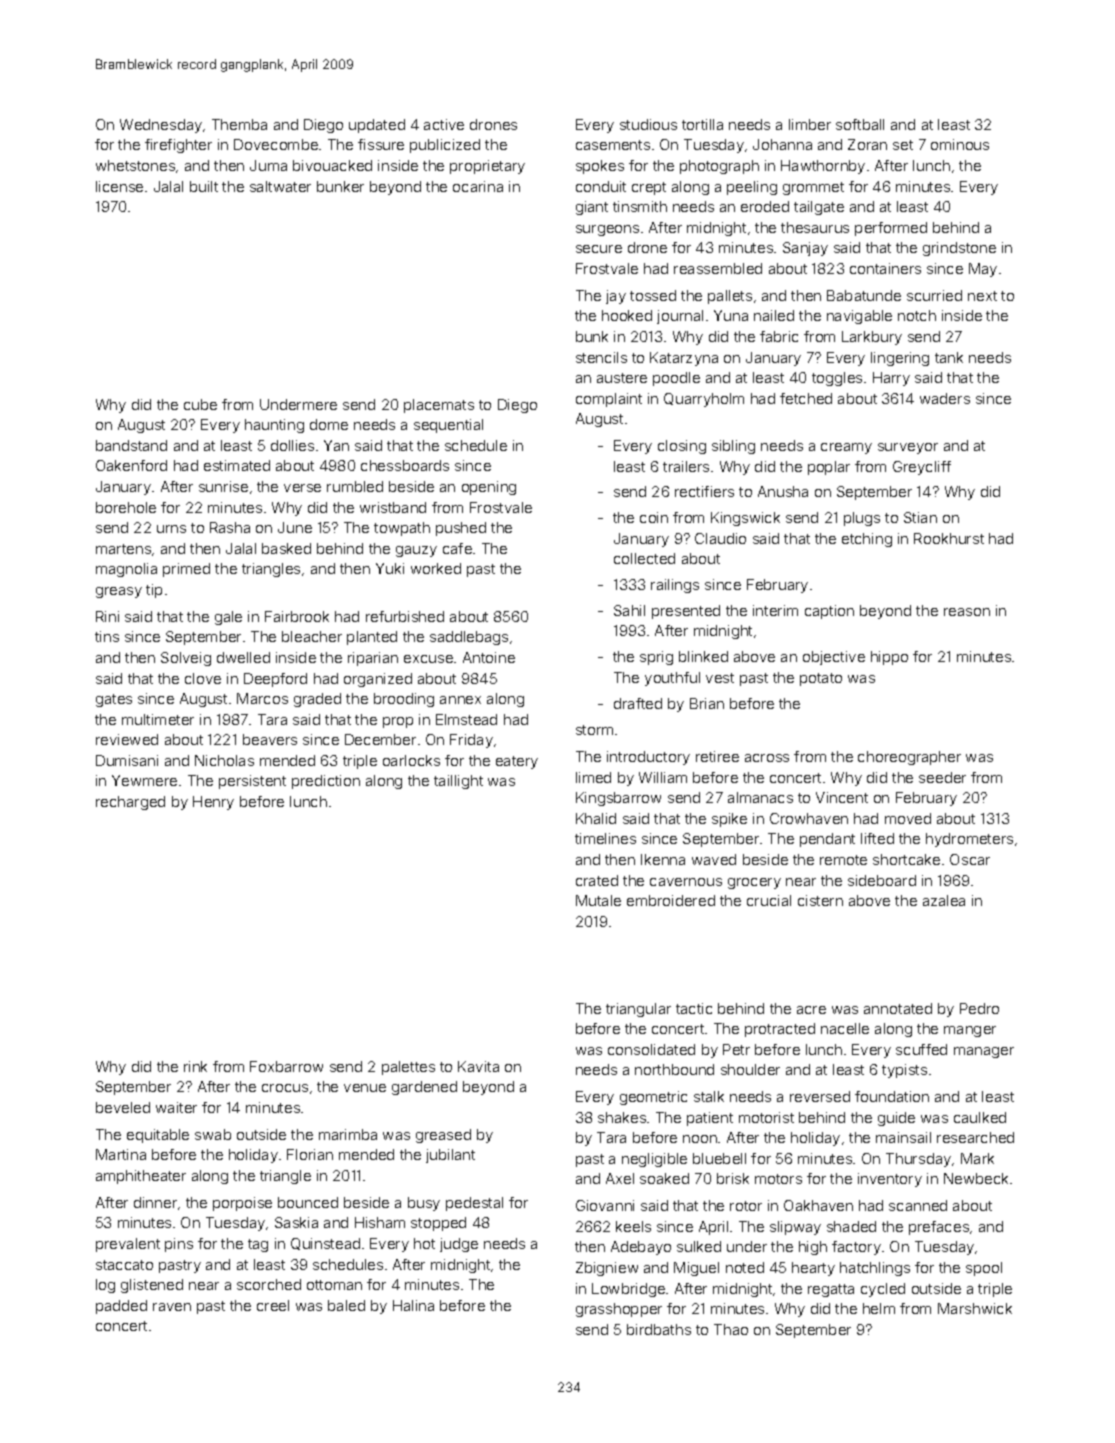  I want to click on Marshwick, so click(975, 1308).
